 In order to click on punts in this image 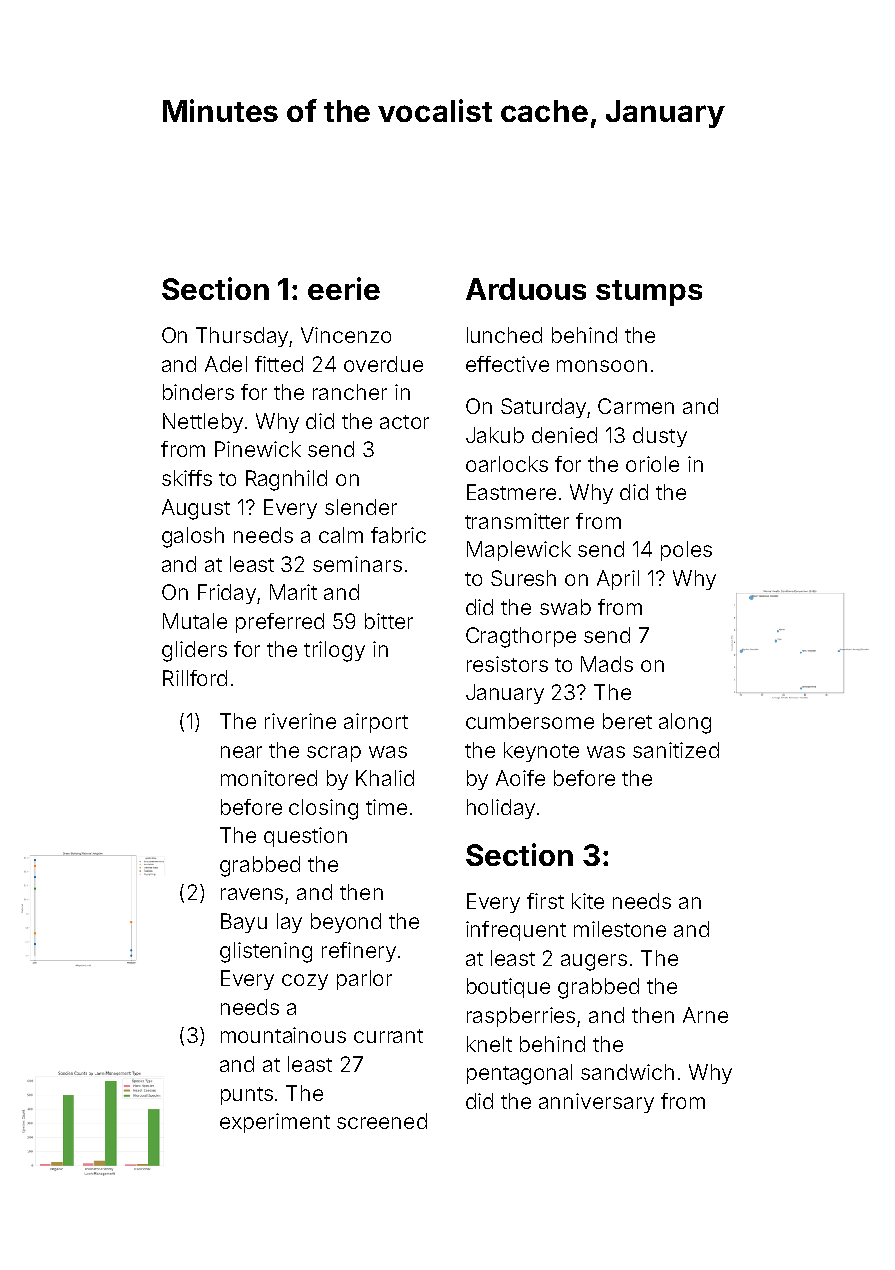, I will do `click(247, 1096)`.
